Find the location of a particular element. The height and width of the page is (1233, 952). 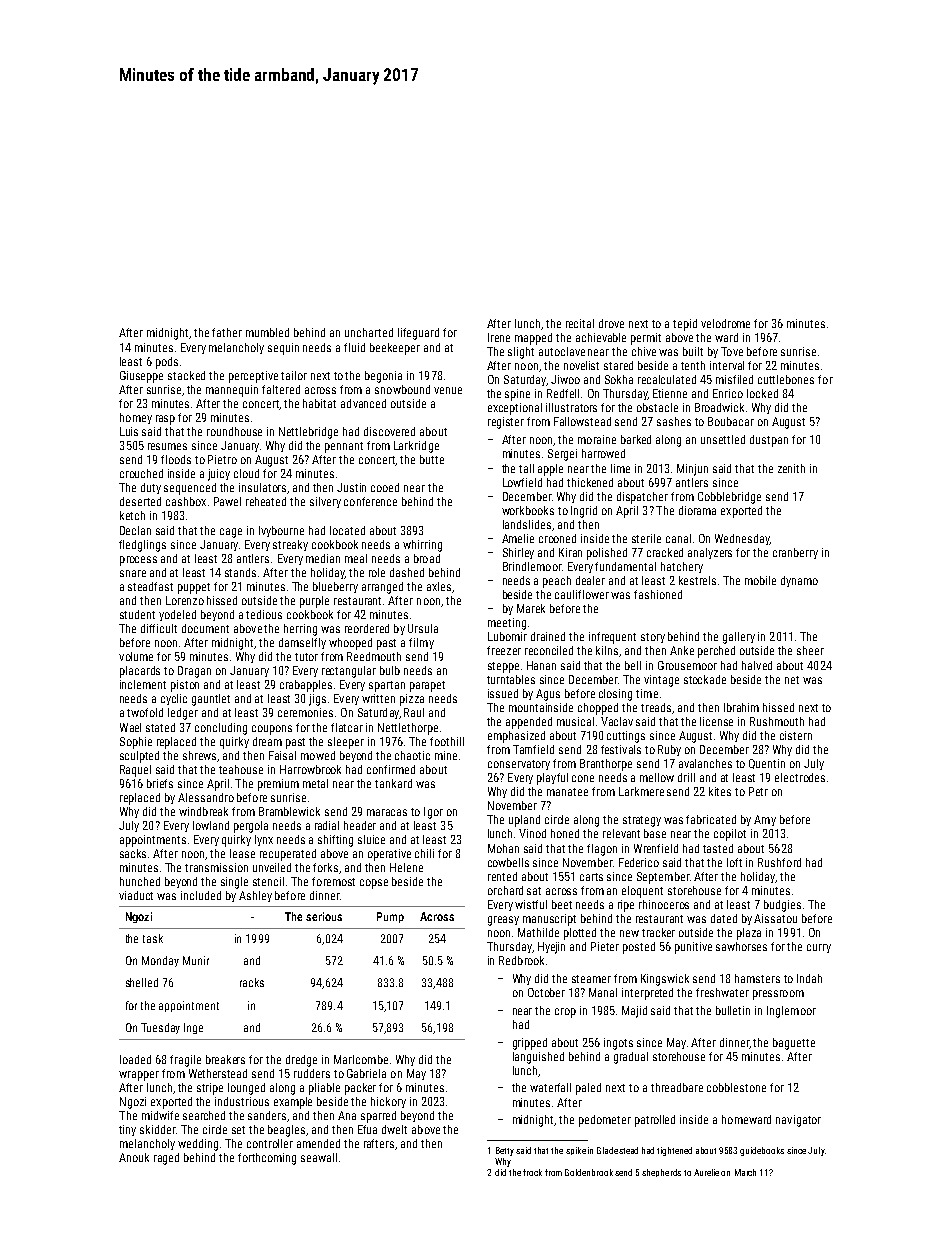

Rushford is located at coordinates (779, 862).
